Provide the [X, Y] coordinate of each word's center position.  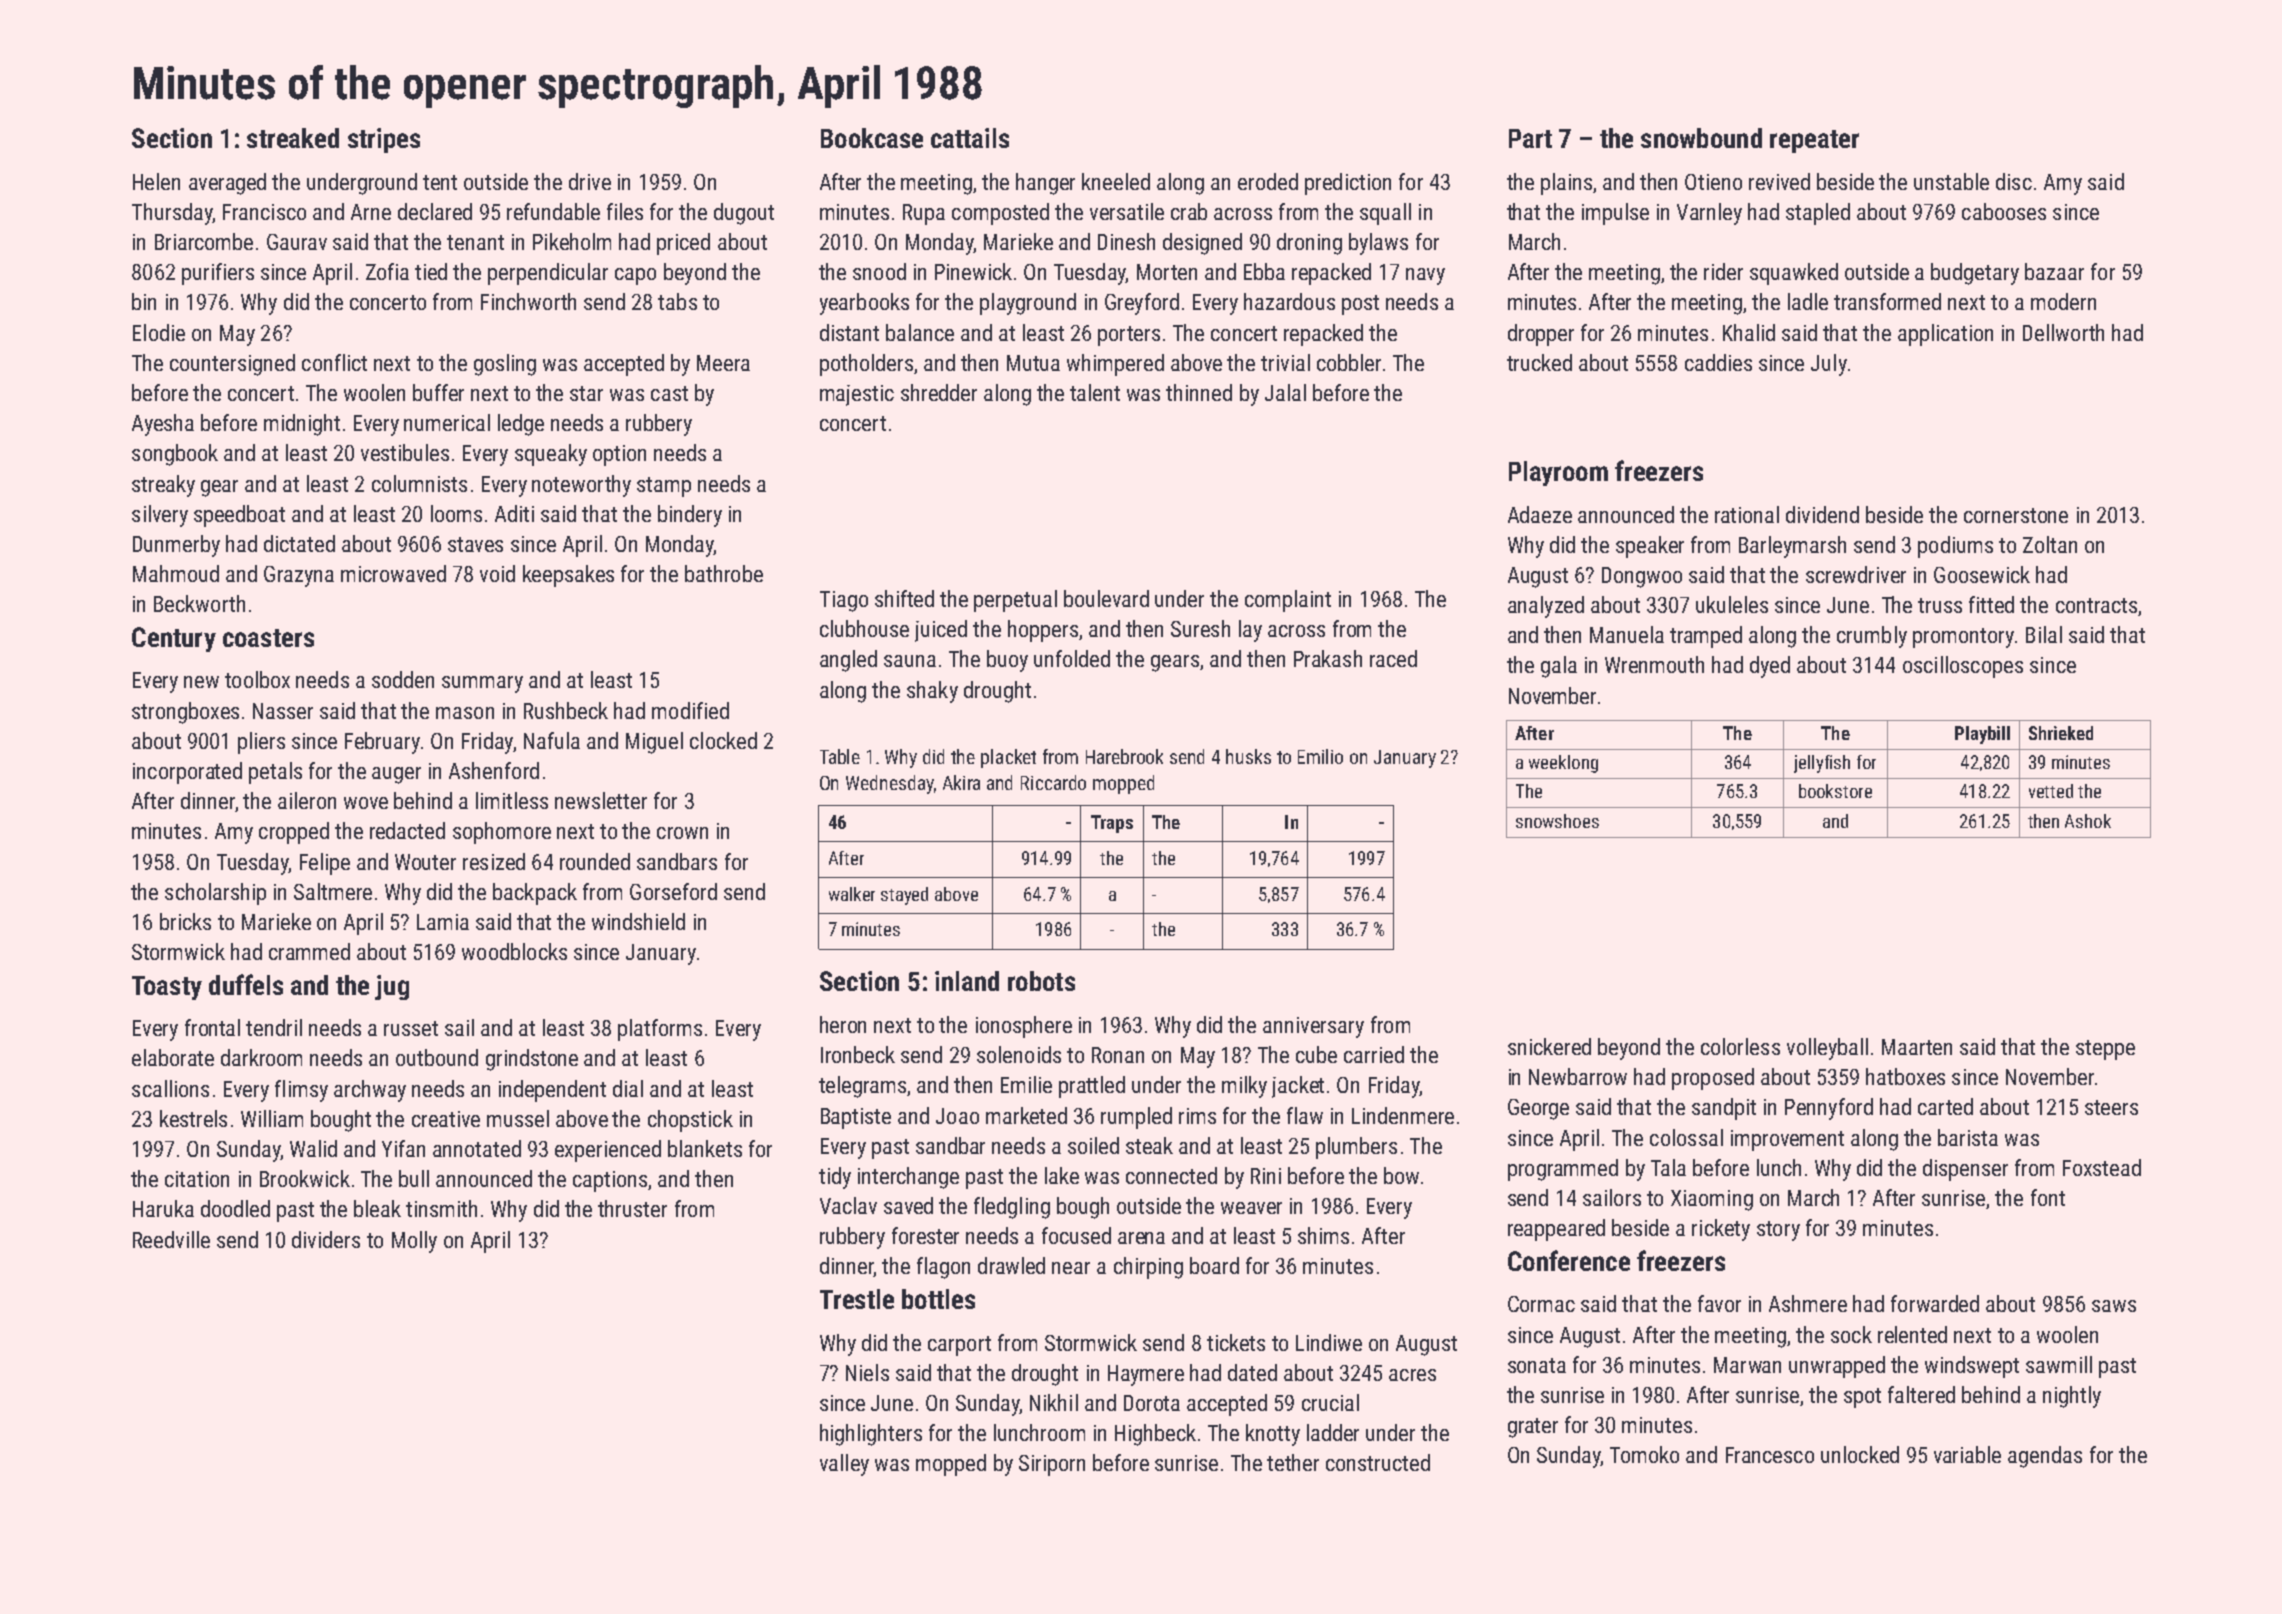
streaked [293, 138]
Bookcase [872, 138]
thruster [632, 1208]
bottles [938, 1299]
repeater [1814, 141]
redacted [407, 830]
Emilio [1320, 756]
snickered [1549, 1046]
